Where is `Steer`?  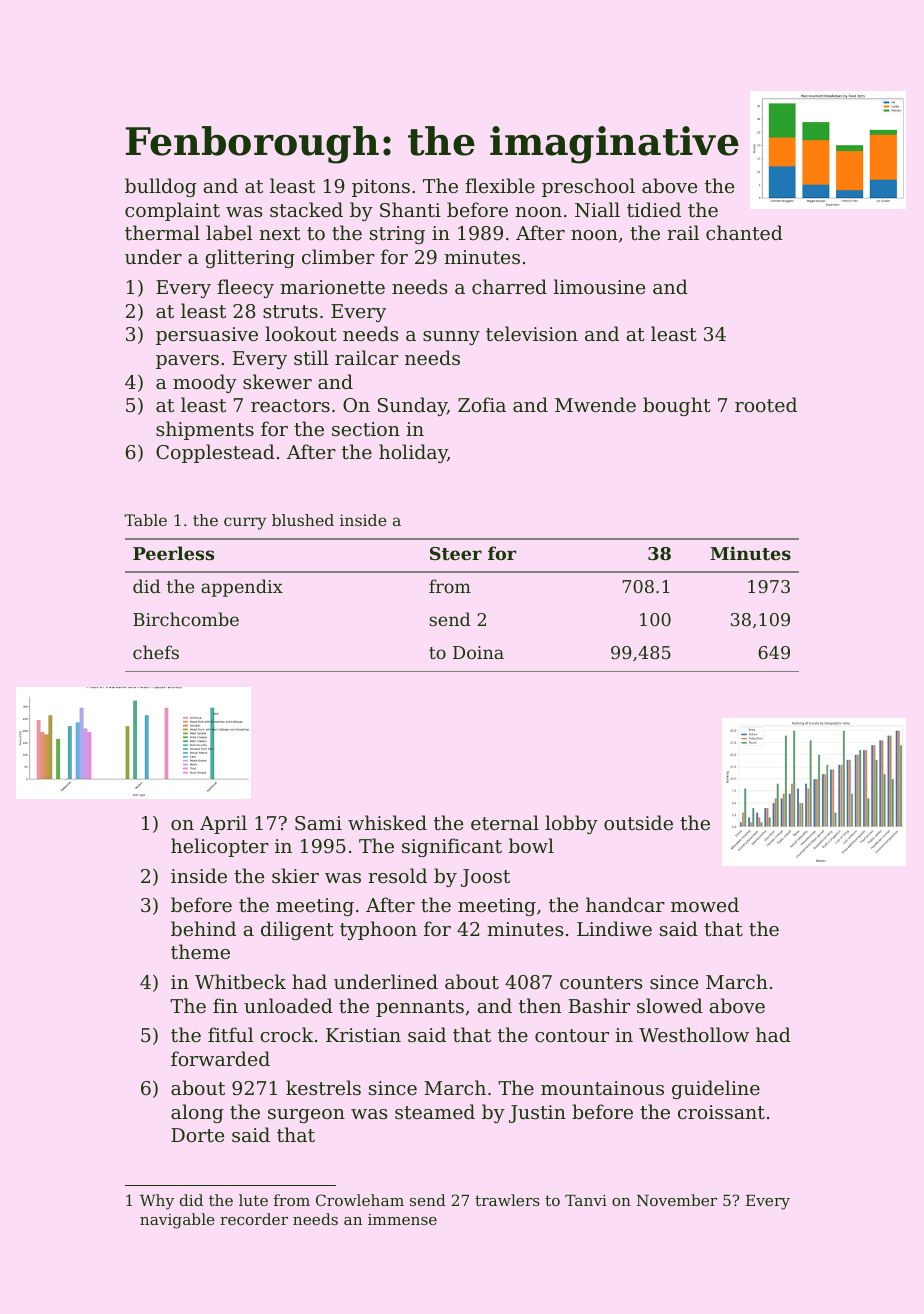
Steer is located at coordinates (456, 553).
